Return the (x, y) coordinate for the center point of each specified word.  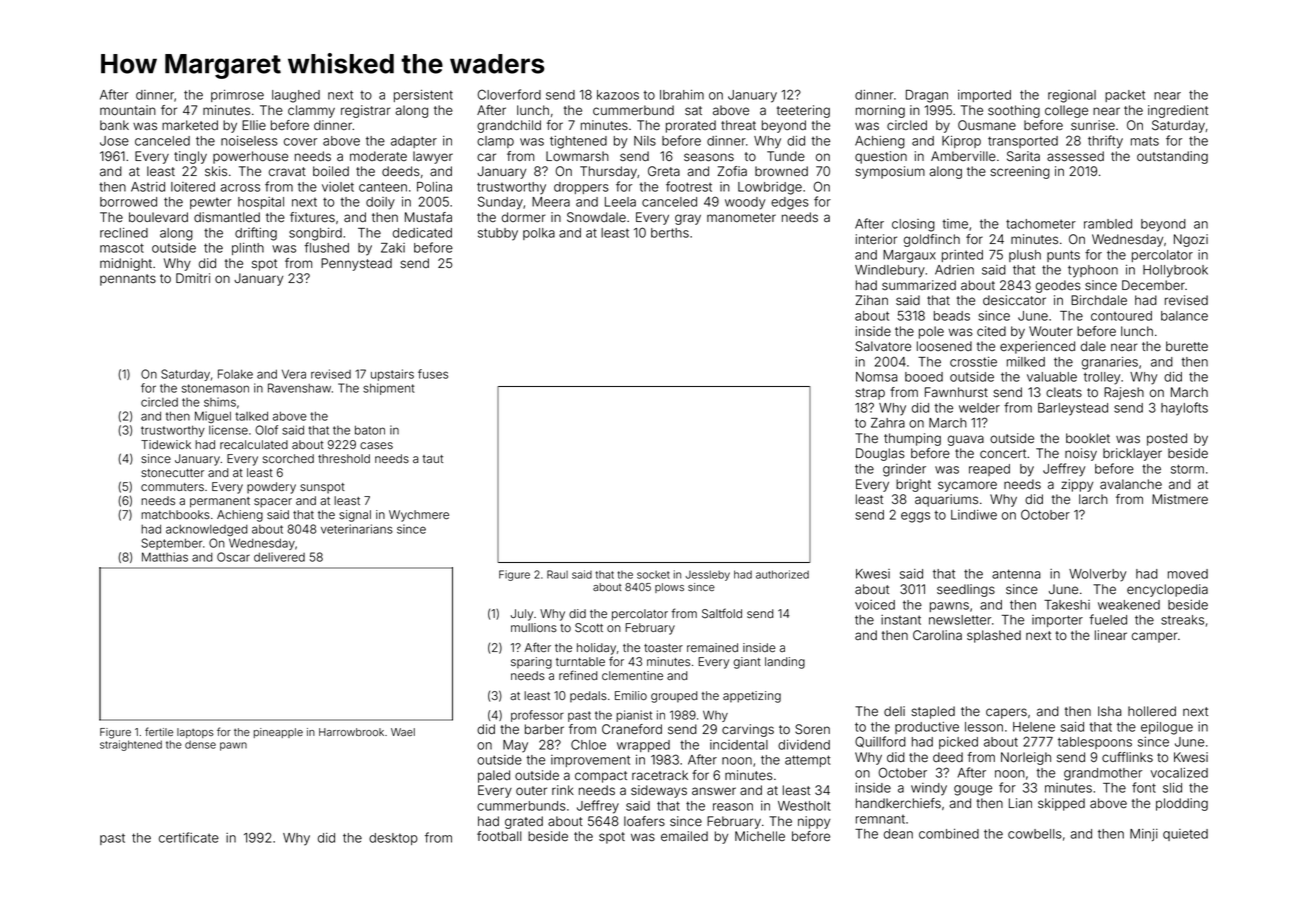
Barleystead (1073, 409)
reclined (124, 233)
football (499, 836)
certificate (189, 837)
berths (670, 233)
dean (898, 834)
